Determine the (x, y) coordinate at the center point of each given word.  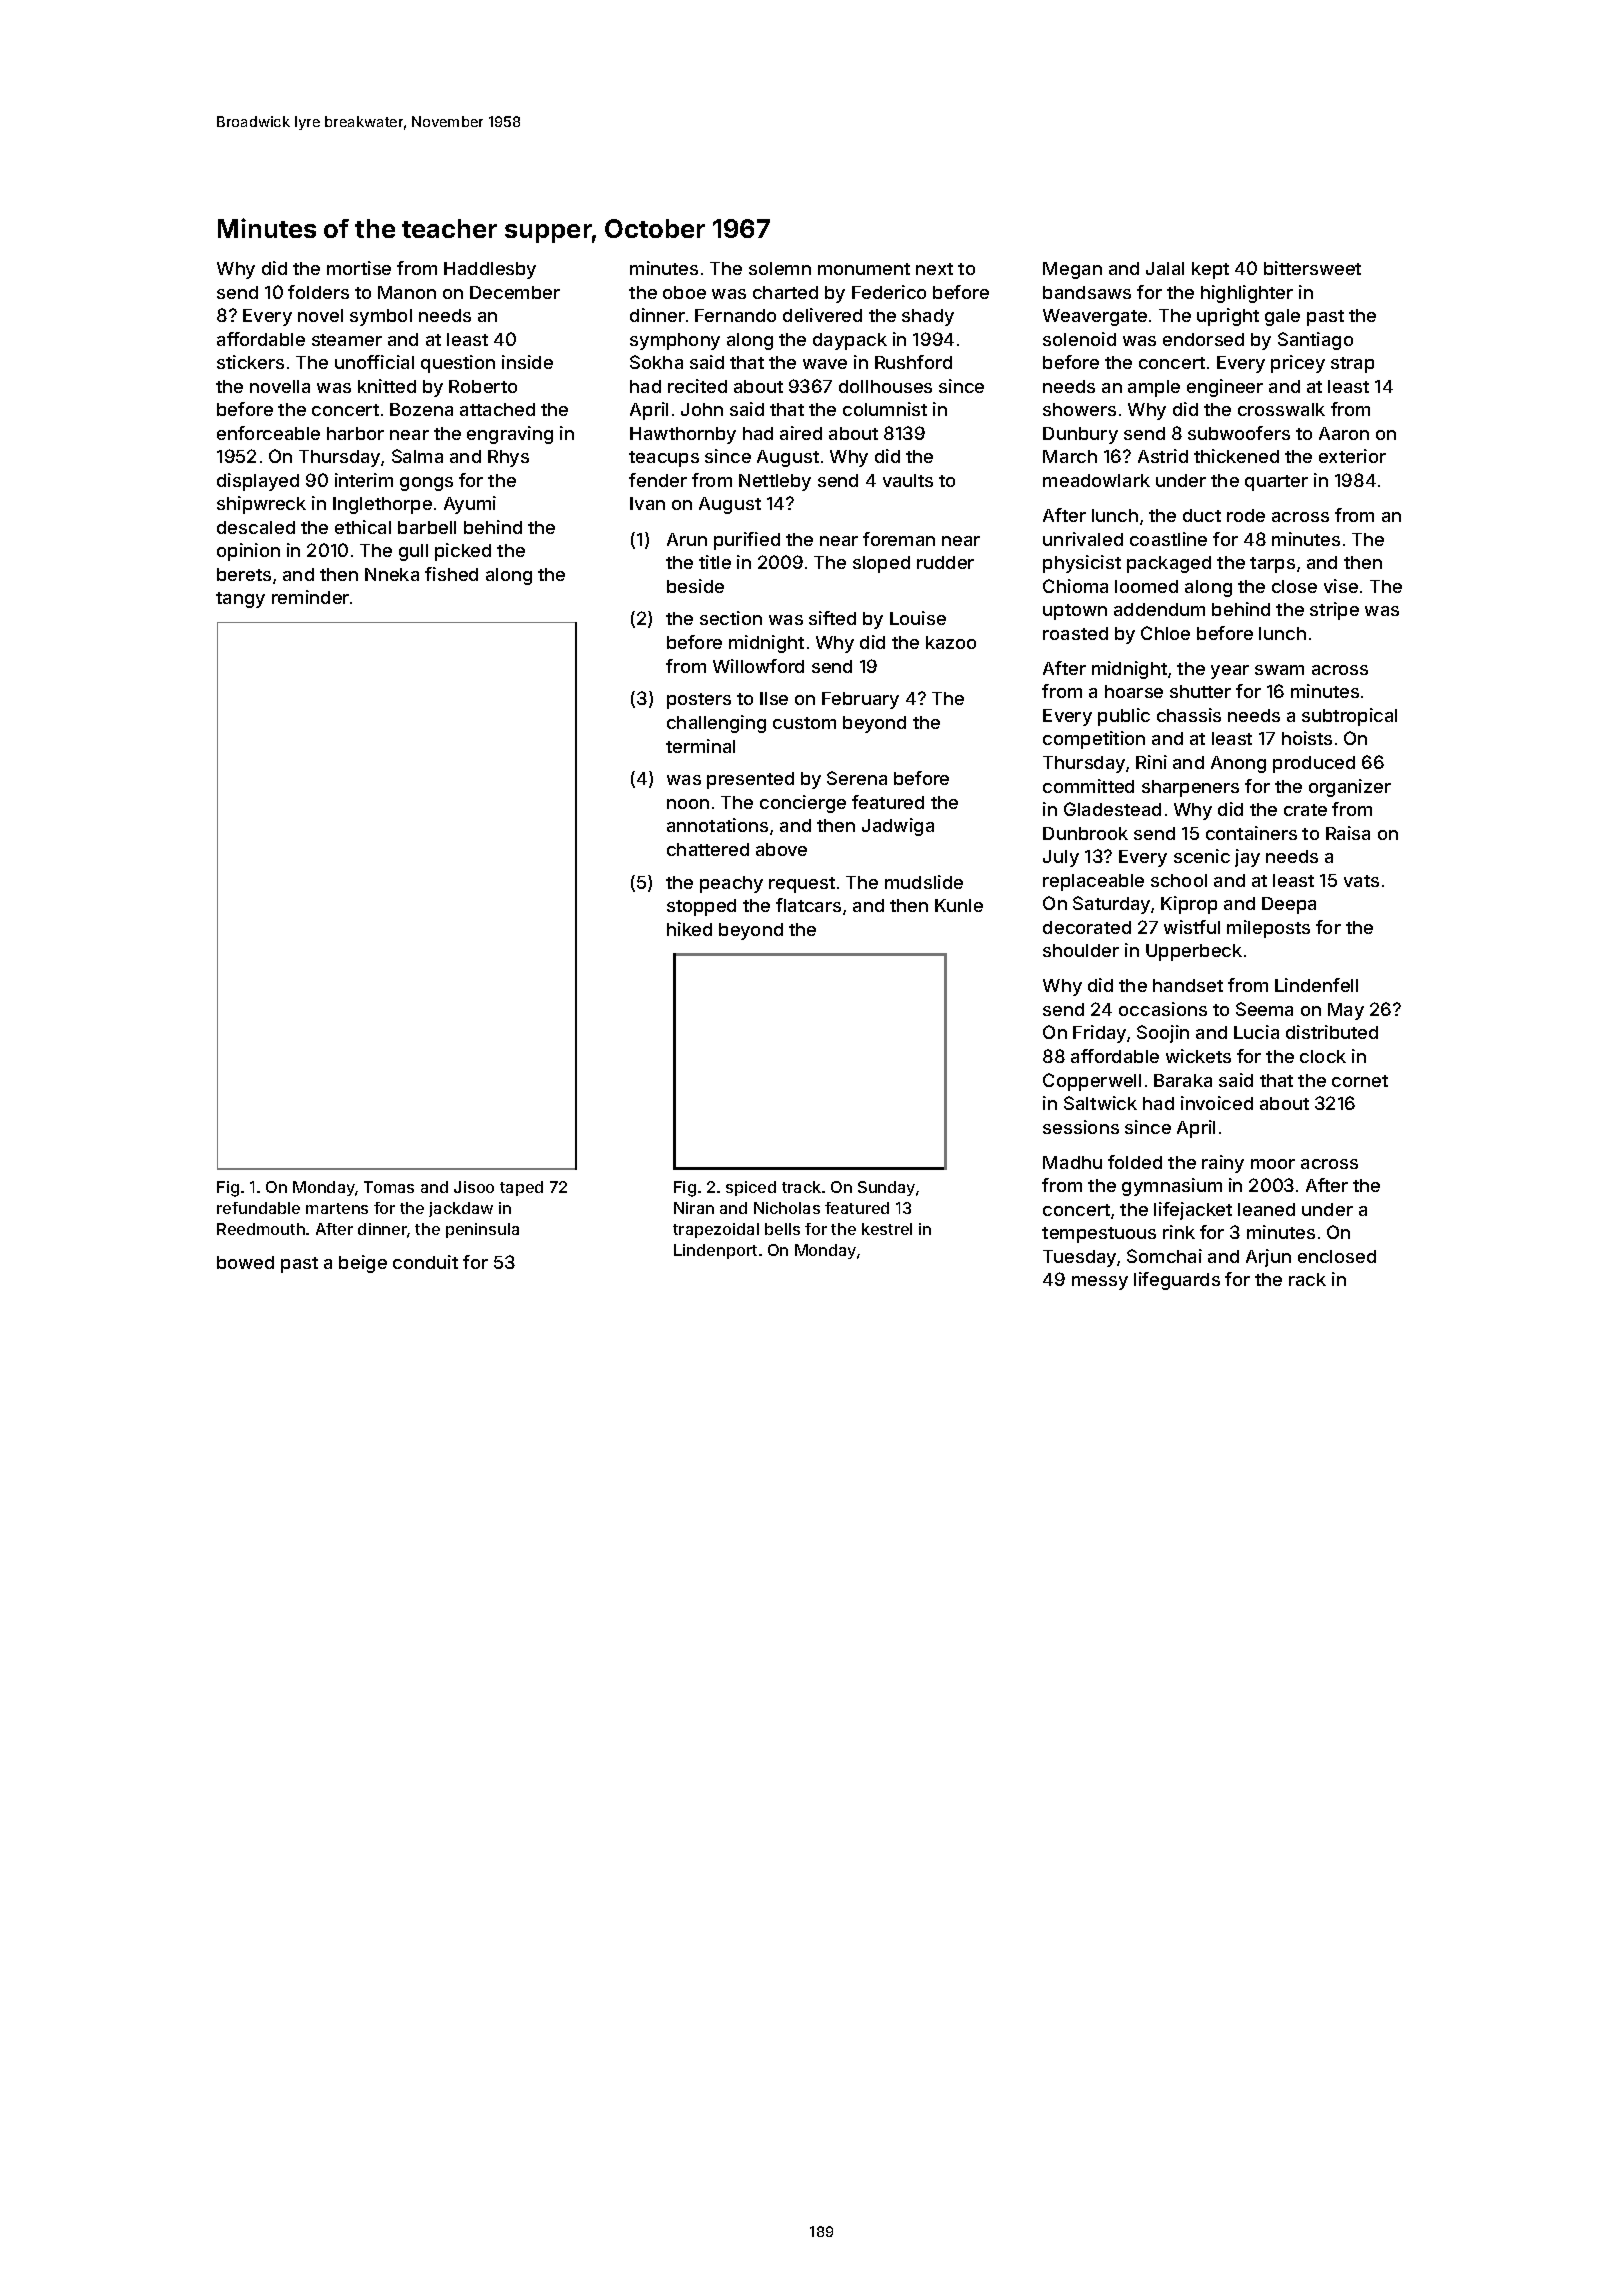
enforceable (268, 433)
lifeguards (1177, 1281)
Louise (918, 618)
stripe (1334, 611)
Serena (857, 778)
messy (1100, 1283)
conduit (425, 1262)
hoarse (1134, 691)
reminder (310, 597)
